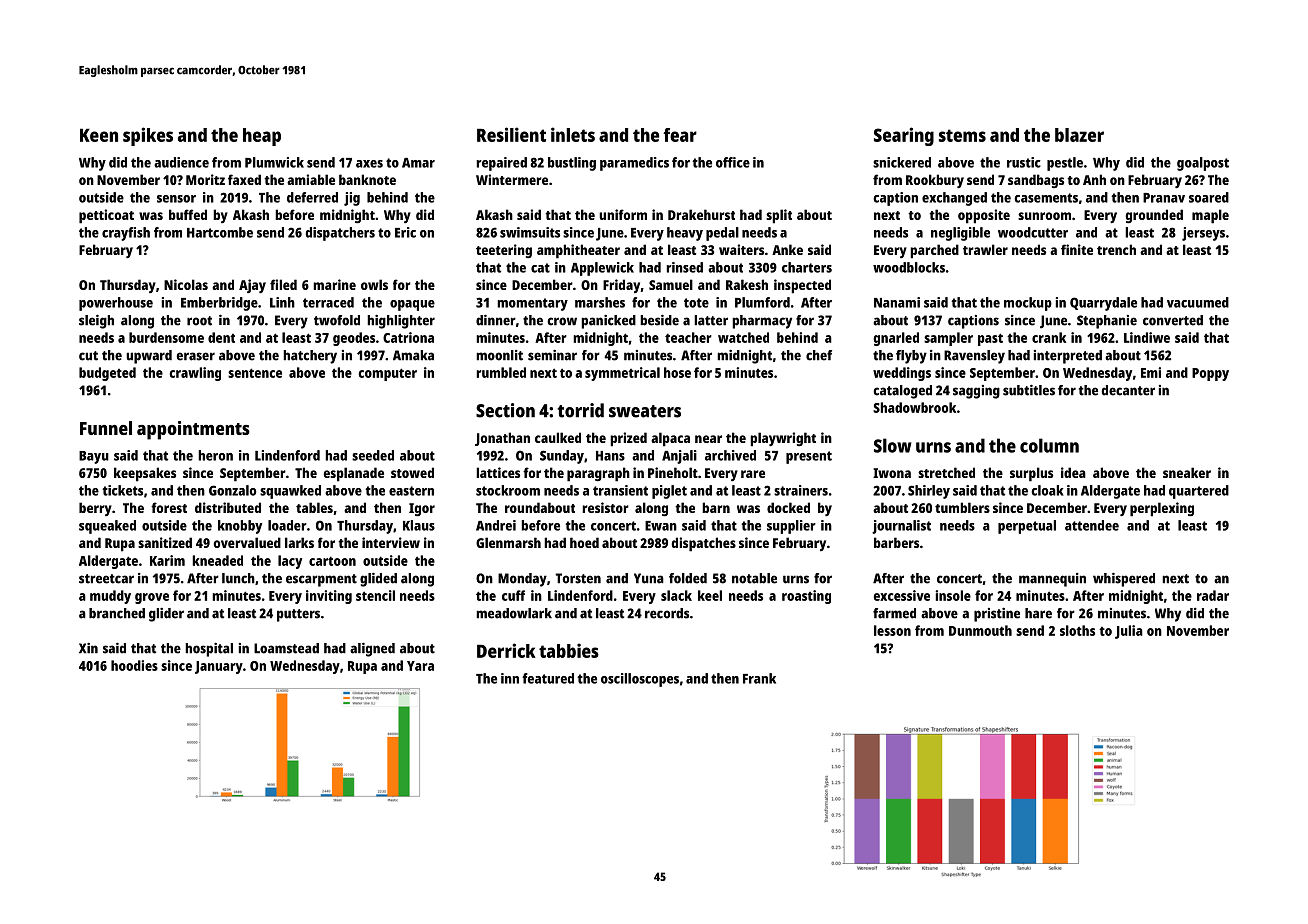 This screenshot has width=1308, height=924. I want to click on branched, so click(117, 613).
